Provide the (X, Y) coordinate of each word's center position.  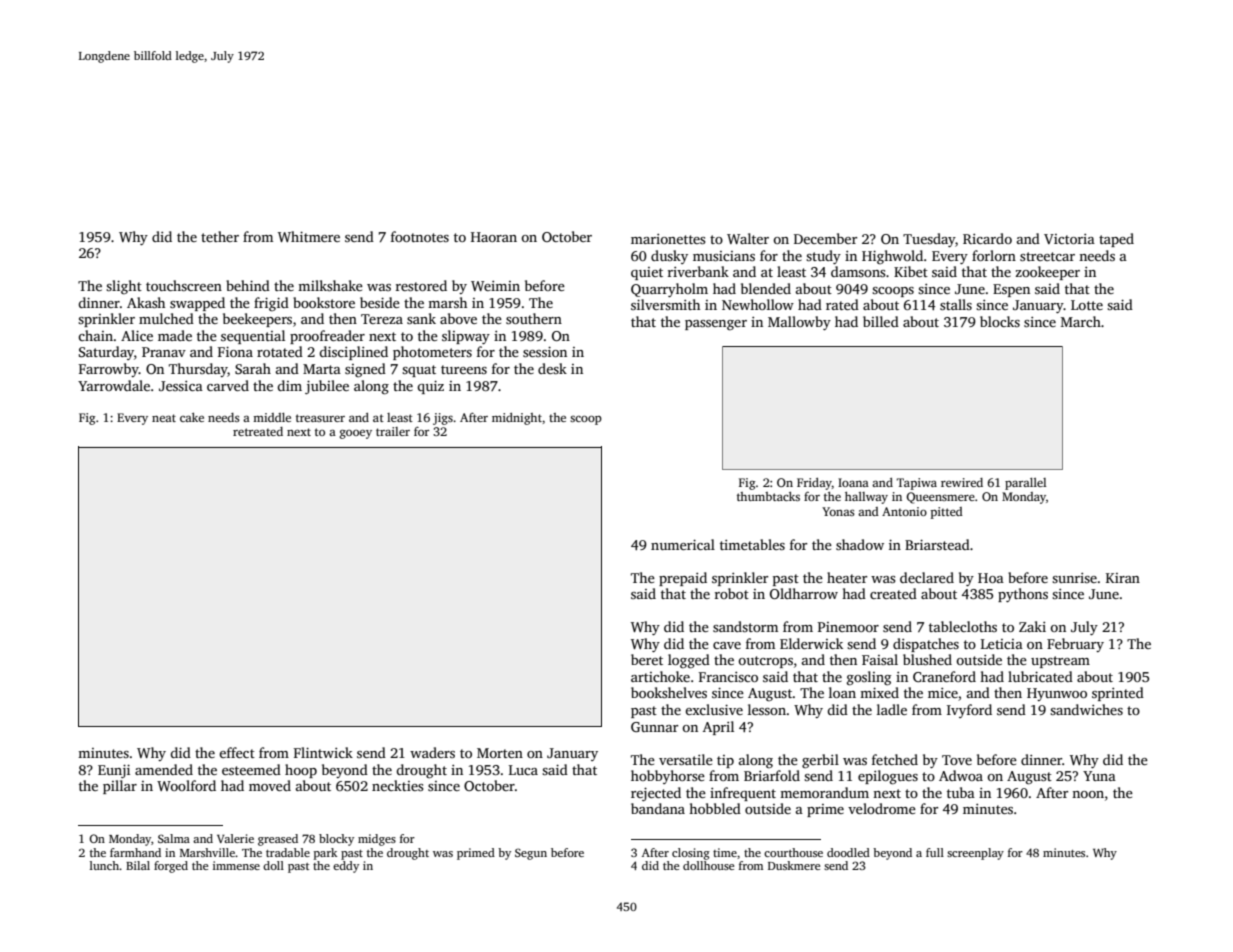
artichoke (660, 676)
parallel (1026, 484)
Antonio (904, 511)
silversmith (665, 304)
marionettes (668, 239)
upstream (1060, 662)
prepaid (683, 579)
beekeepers (257, 320)
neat (164, 418)
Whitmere (309, 236)
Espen (1011, 290)
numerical (683, 544)
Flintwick (323, 752)
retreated (258, 431)
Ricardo (987, 238)
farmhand (135, 852)
